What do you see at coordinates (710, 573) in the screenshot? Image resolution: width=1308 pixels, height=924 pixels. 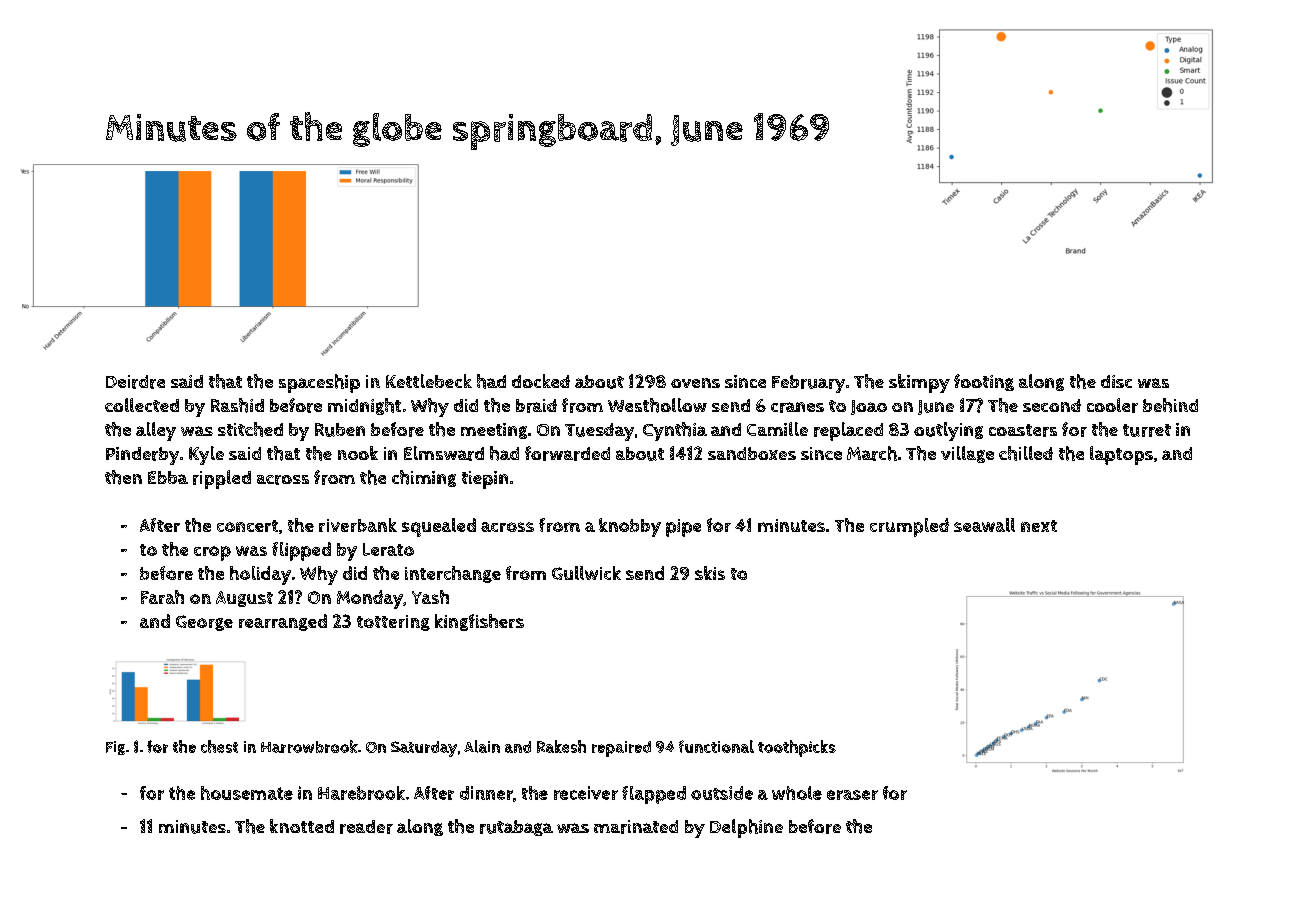 I see `skis` at bounding box center [710, 573].
